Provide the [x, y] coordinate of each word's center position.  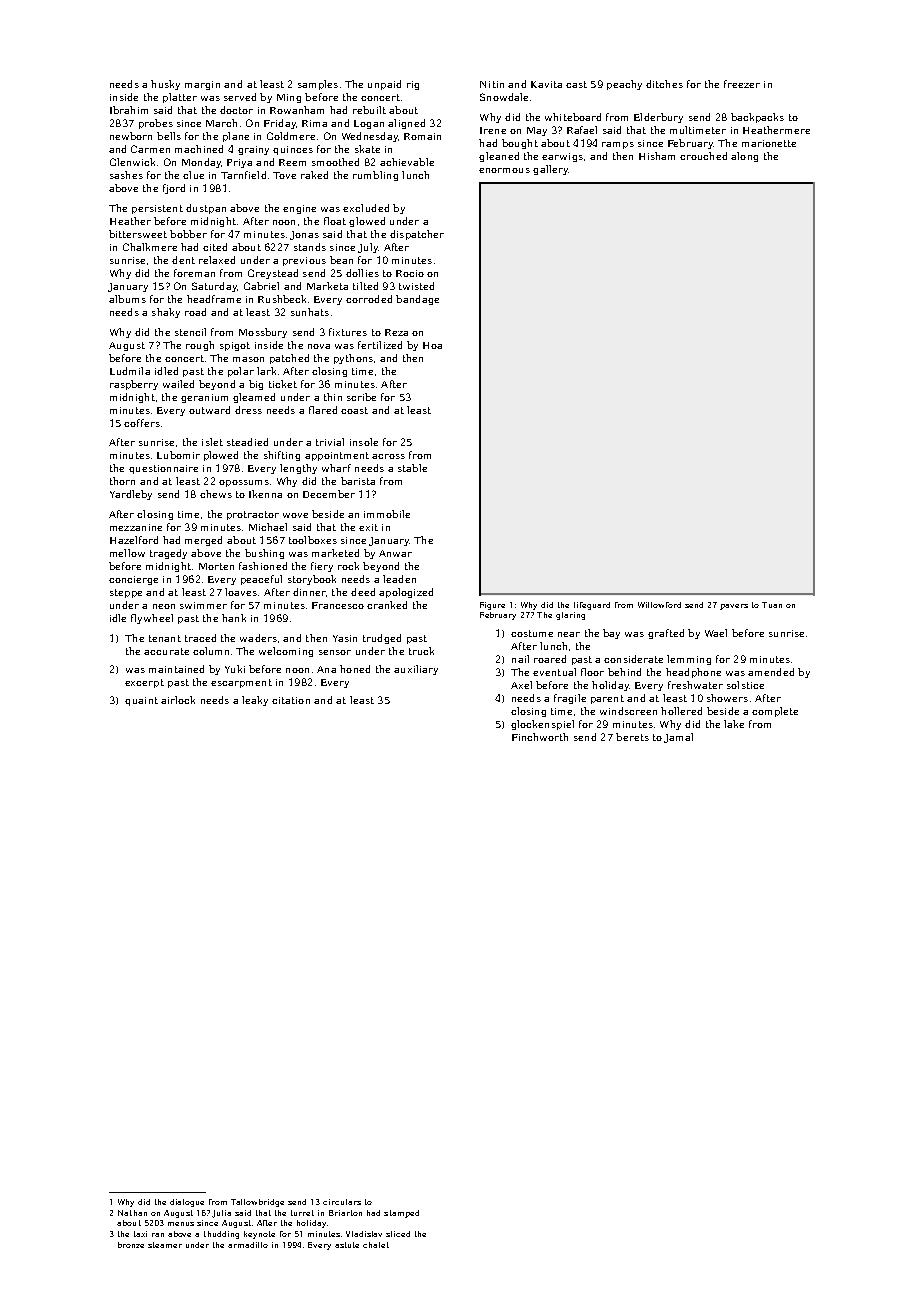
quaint [141, 701]
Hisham [657, 156]
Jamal [678, 738]
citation [291, 700]
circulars [342, 1202]
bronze [131, 1245]
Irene [493, 130]
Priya [239, 163]
